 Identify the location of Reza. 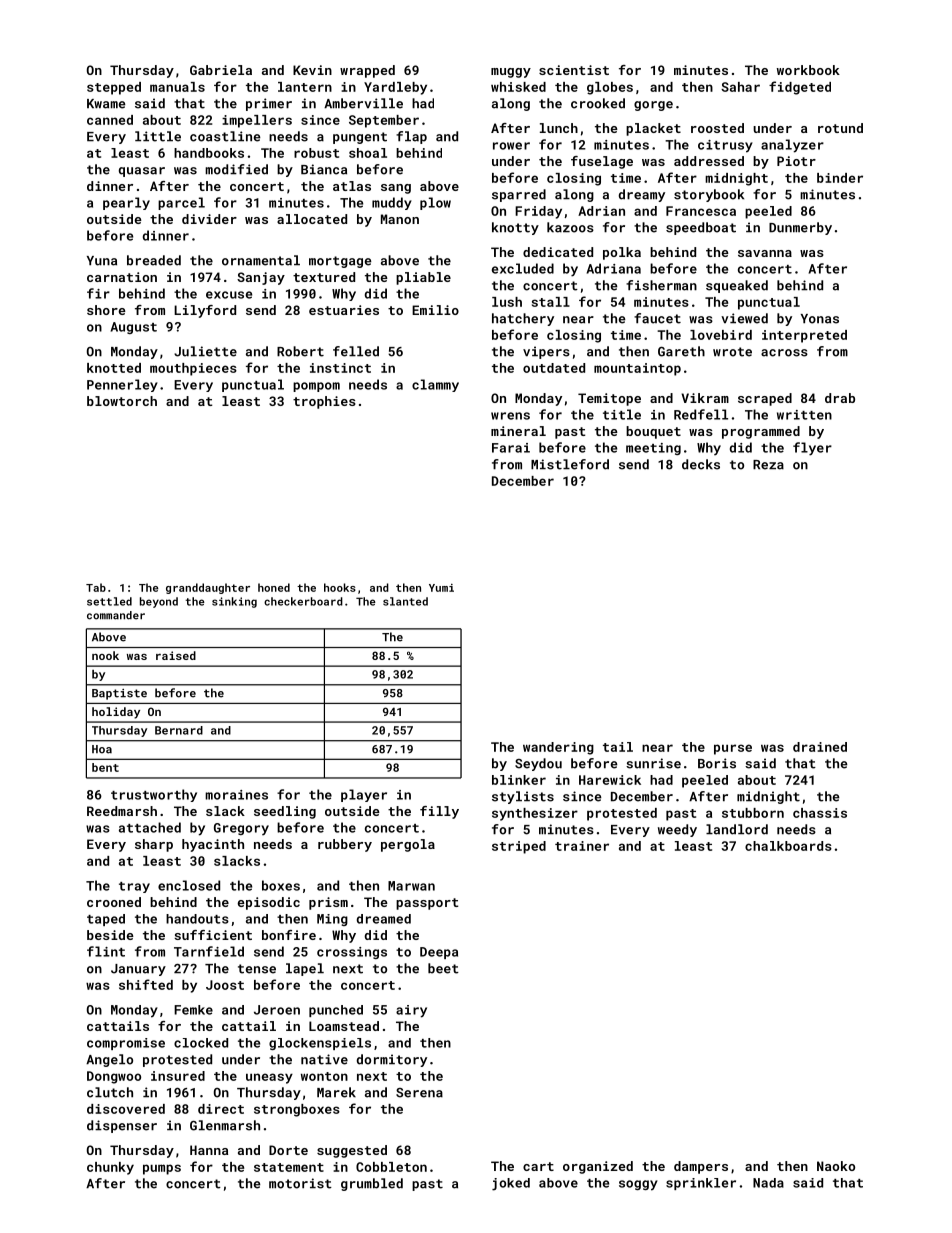
(768, 465).
